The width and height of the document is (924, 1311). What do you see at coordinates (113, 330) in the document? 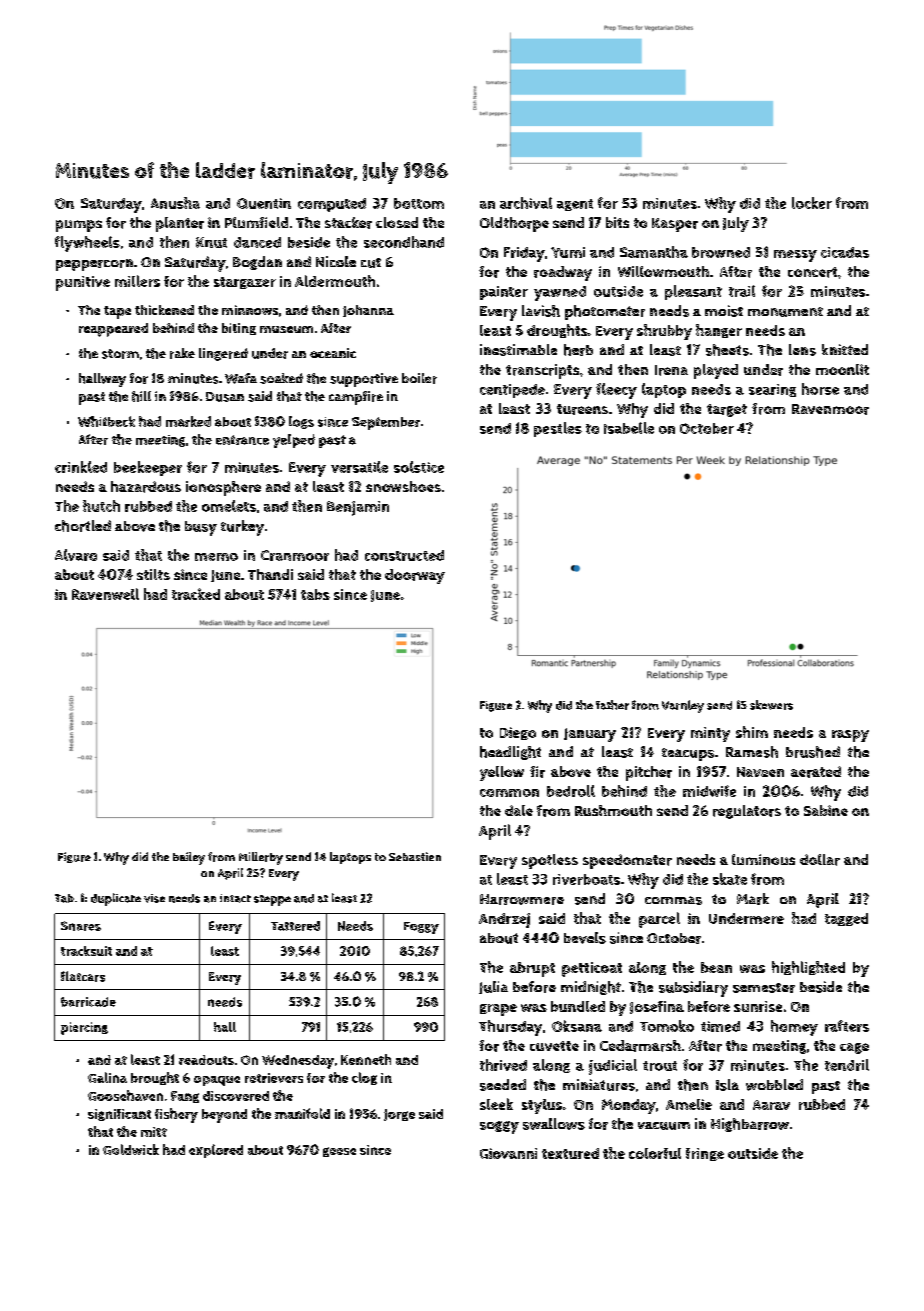
I see `reappeared` at bounding box center [113, 330].
